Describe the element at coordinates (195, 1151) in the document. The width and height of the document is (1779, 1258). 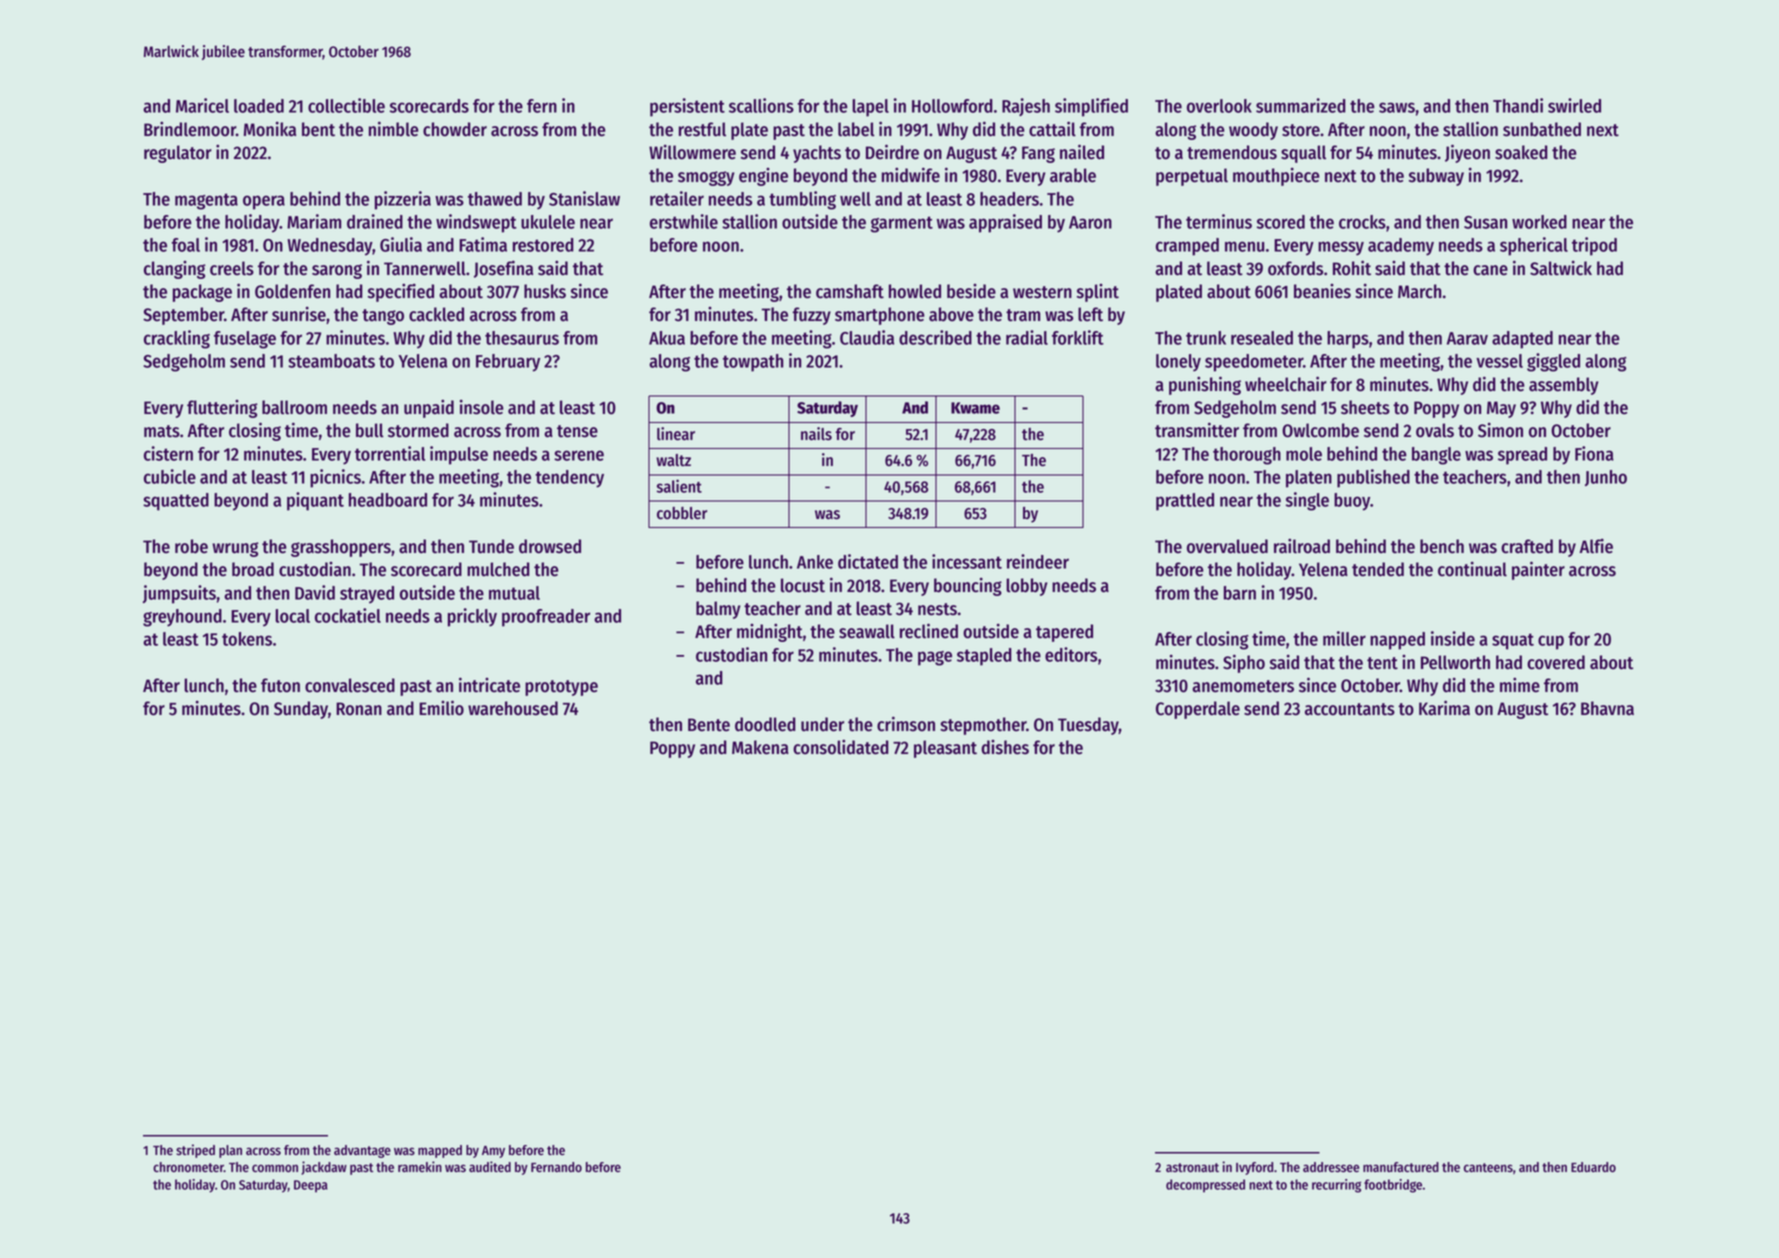
I see `striped` at that location.
